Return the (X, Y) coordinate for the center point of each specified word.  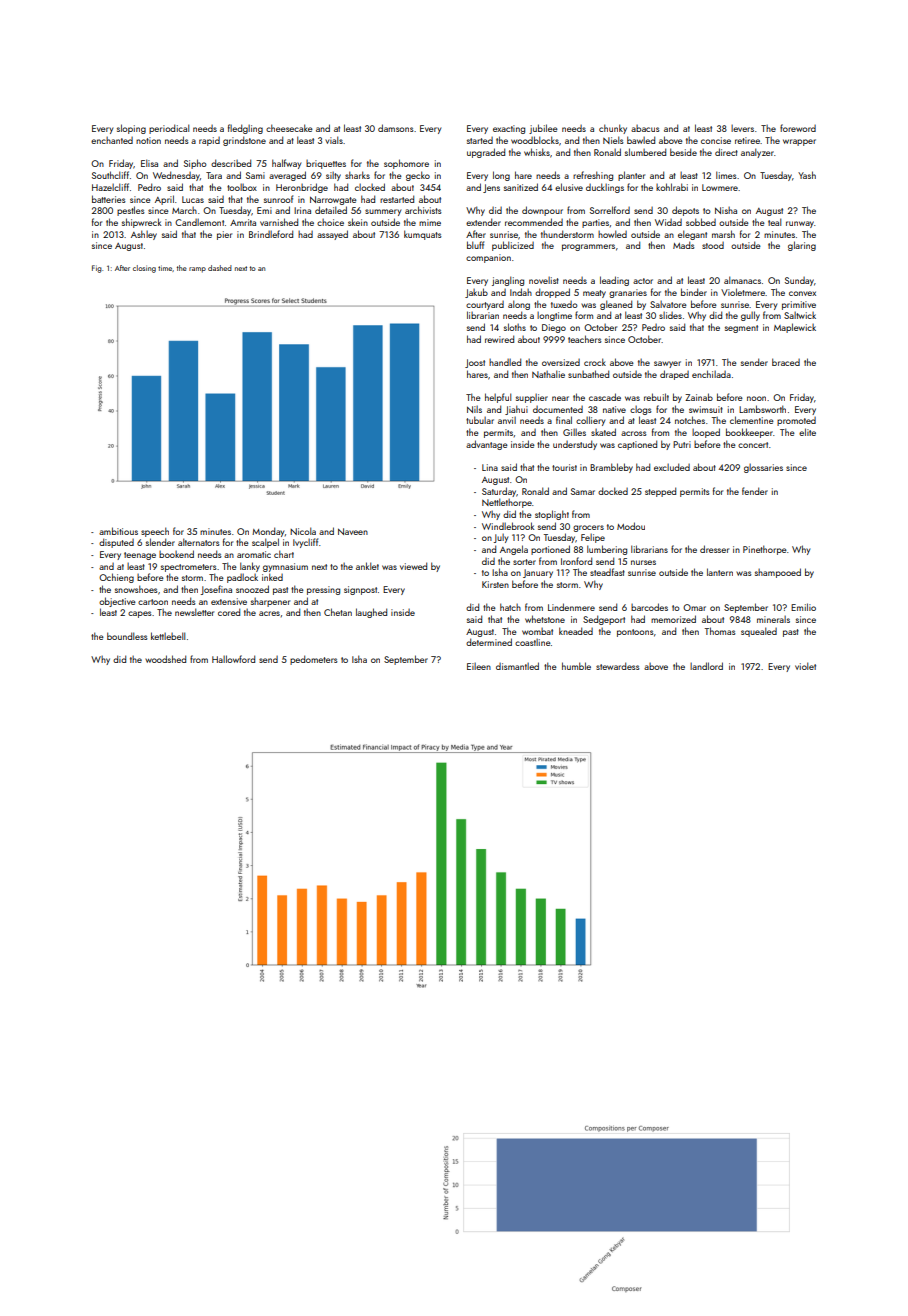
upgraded (486, 153)
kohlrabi (672, 187)
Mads (683, 245)
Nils (474, 409)
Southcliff (110, 175)
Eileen (479, 666)
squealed (759, 632)
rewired (499, 339)
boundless (127, 636)
